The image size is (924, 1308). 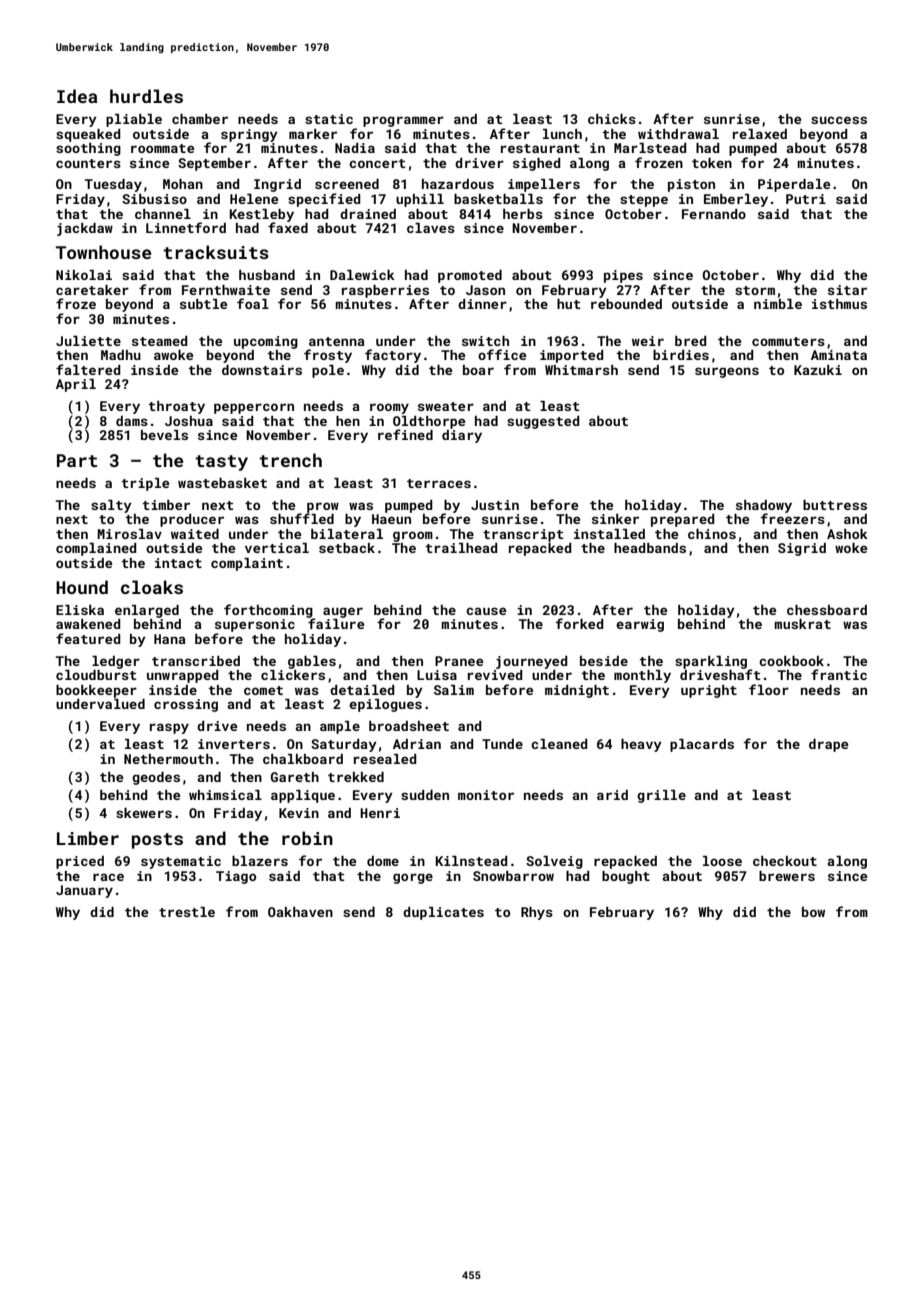 What do you see at coordinates (839, 120) in the screenshot?
I see `success` at bounding box center [839, 120].
